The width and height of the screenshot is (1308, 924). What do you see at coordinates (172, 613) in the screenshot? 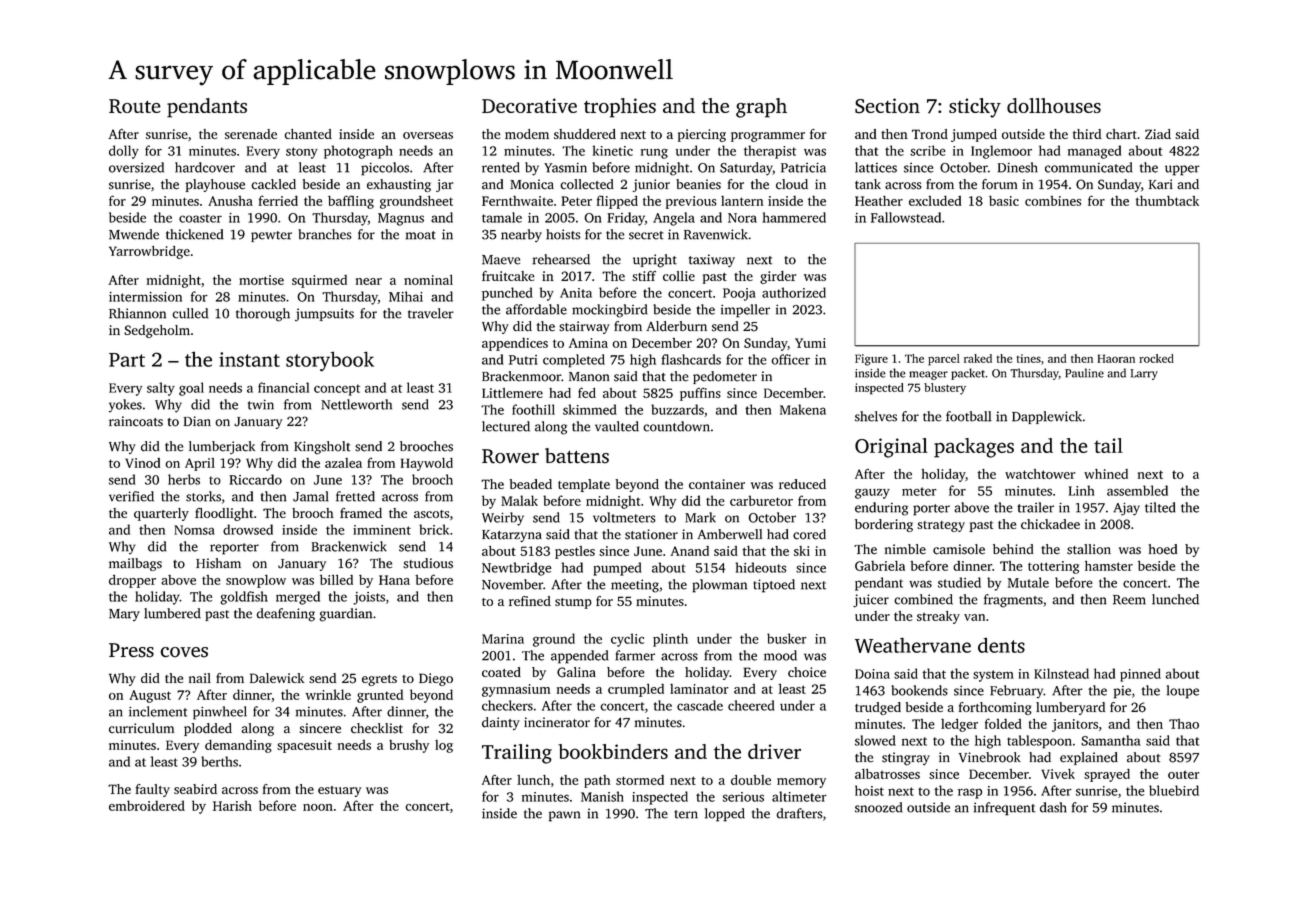
I see `lumbered` at bounding box center [172, 613].
